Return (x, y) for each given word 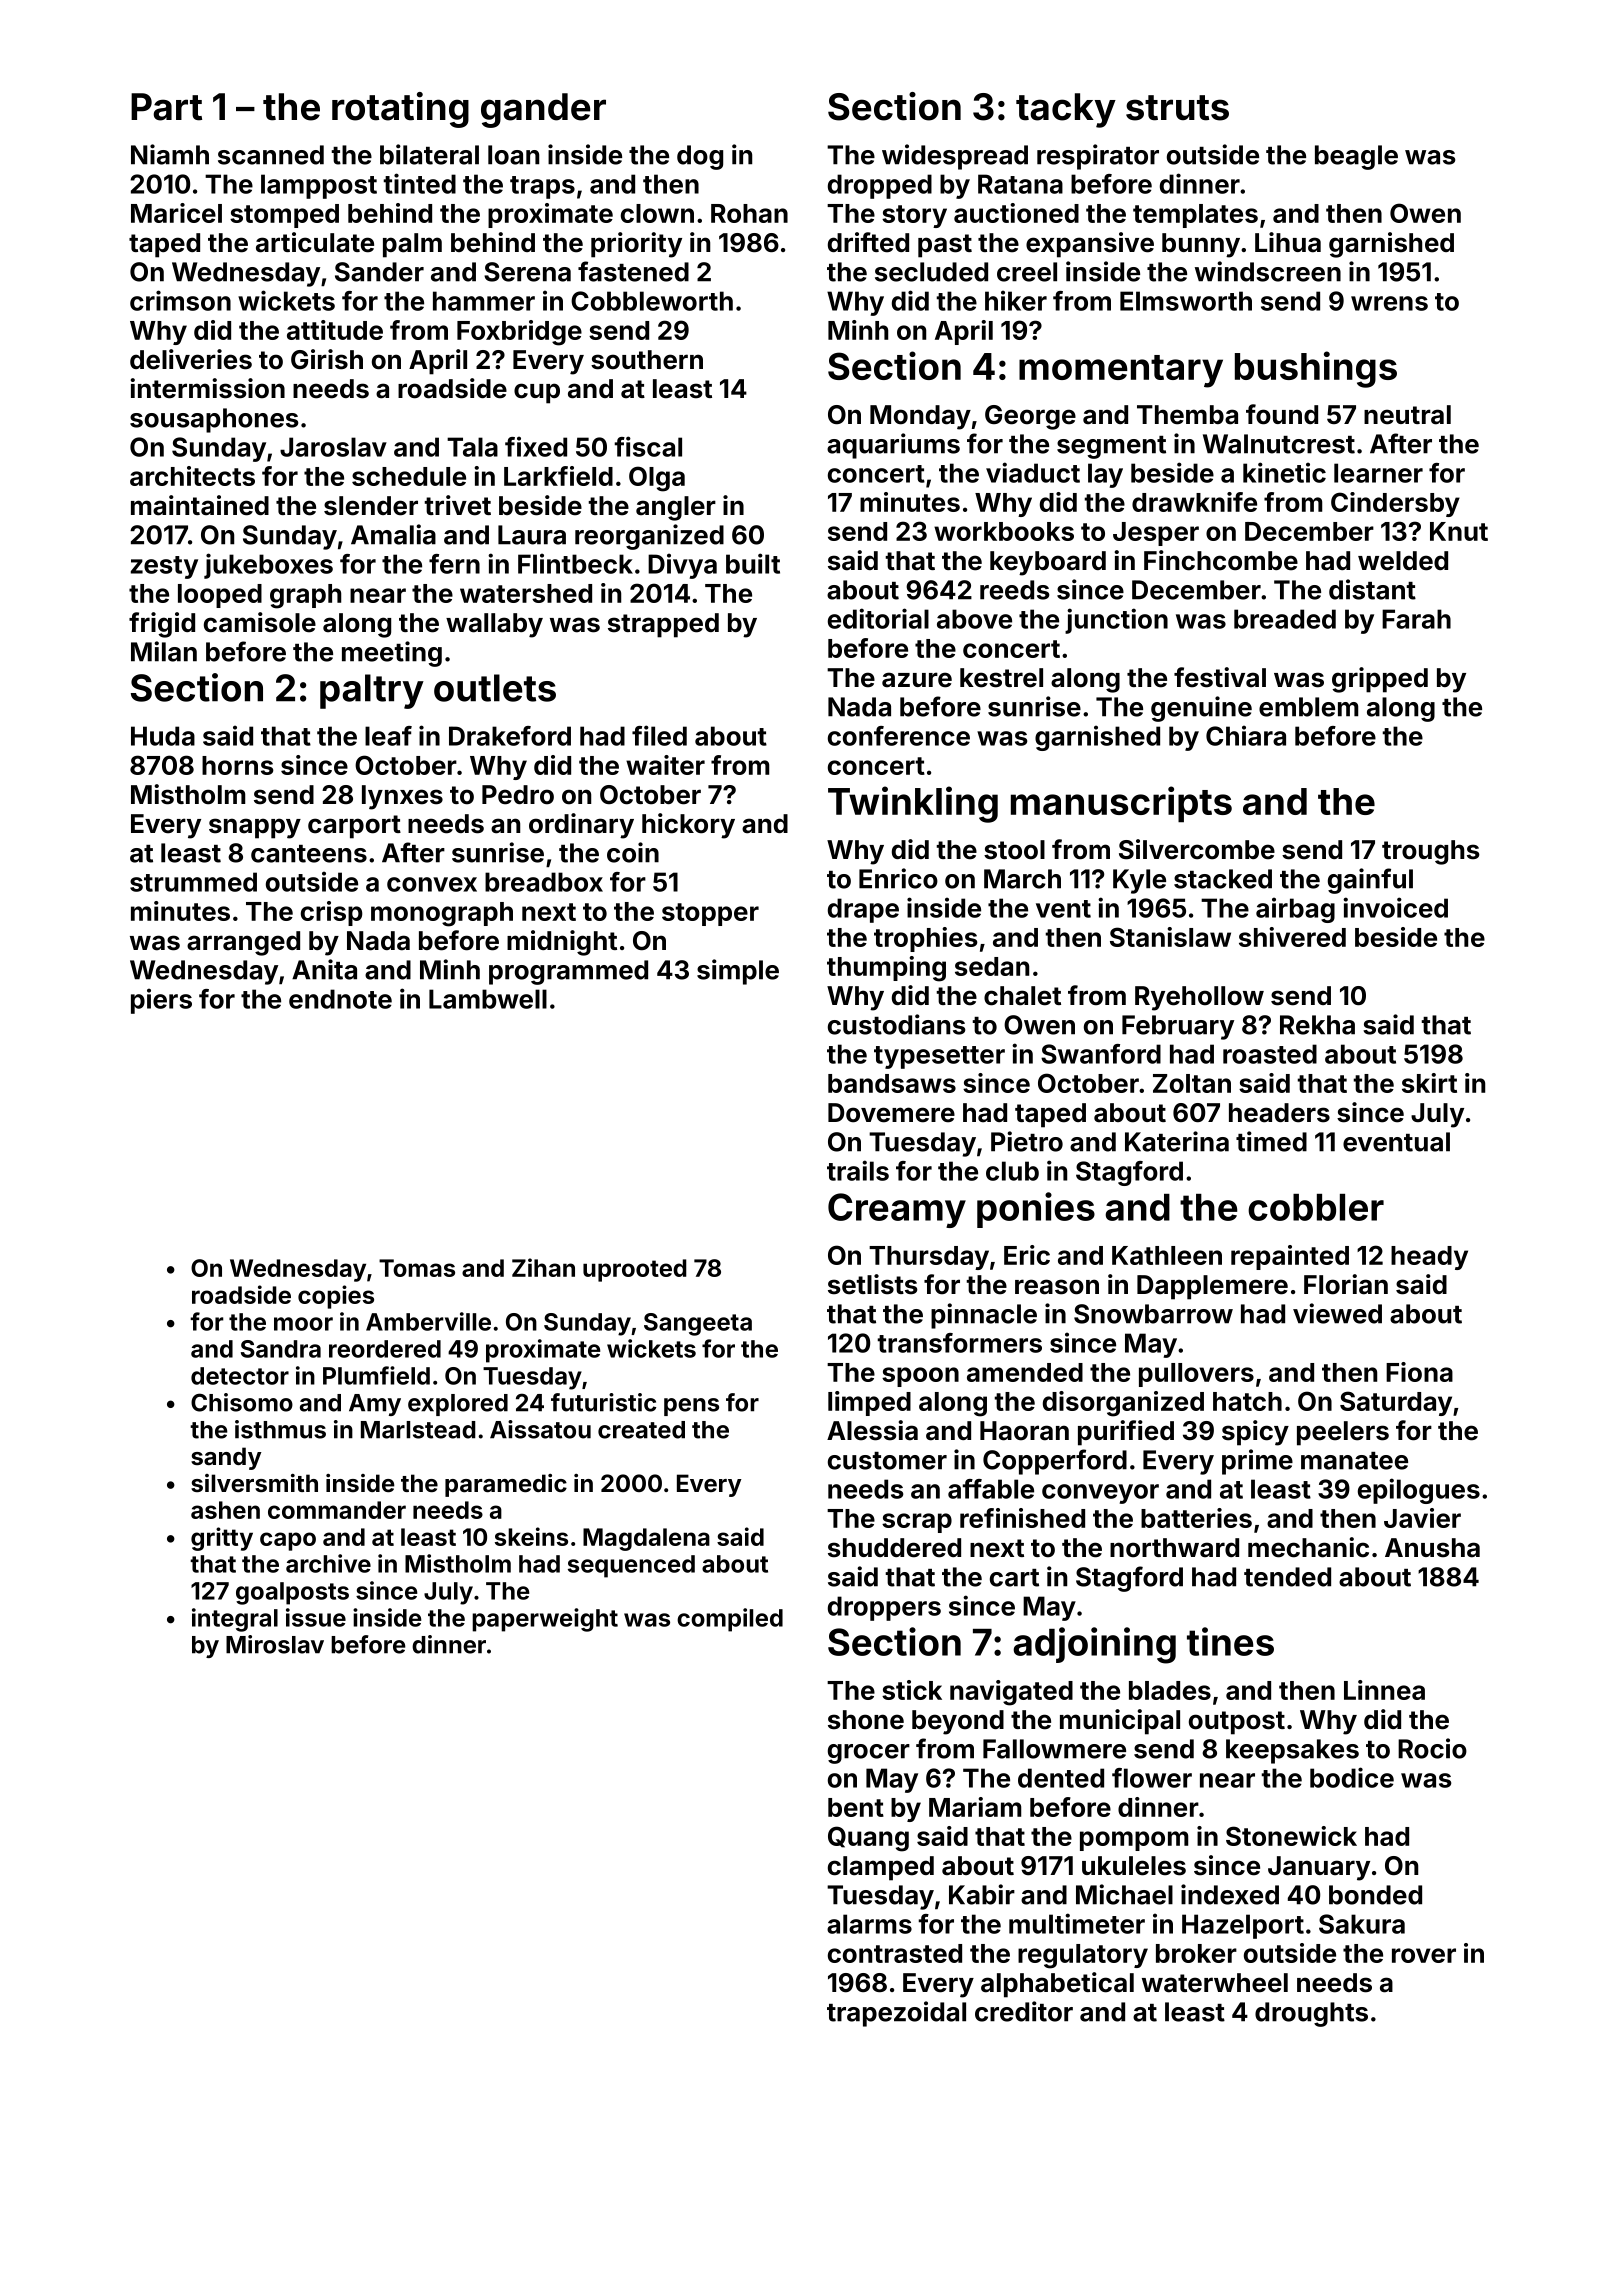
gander (543, 110)
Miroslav (275, 1644)
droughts (1311, 2014)
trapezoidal (896, 2014)
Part (166, 107)
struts (1177, 108)
